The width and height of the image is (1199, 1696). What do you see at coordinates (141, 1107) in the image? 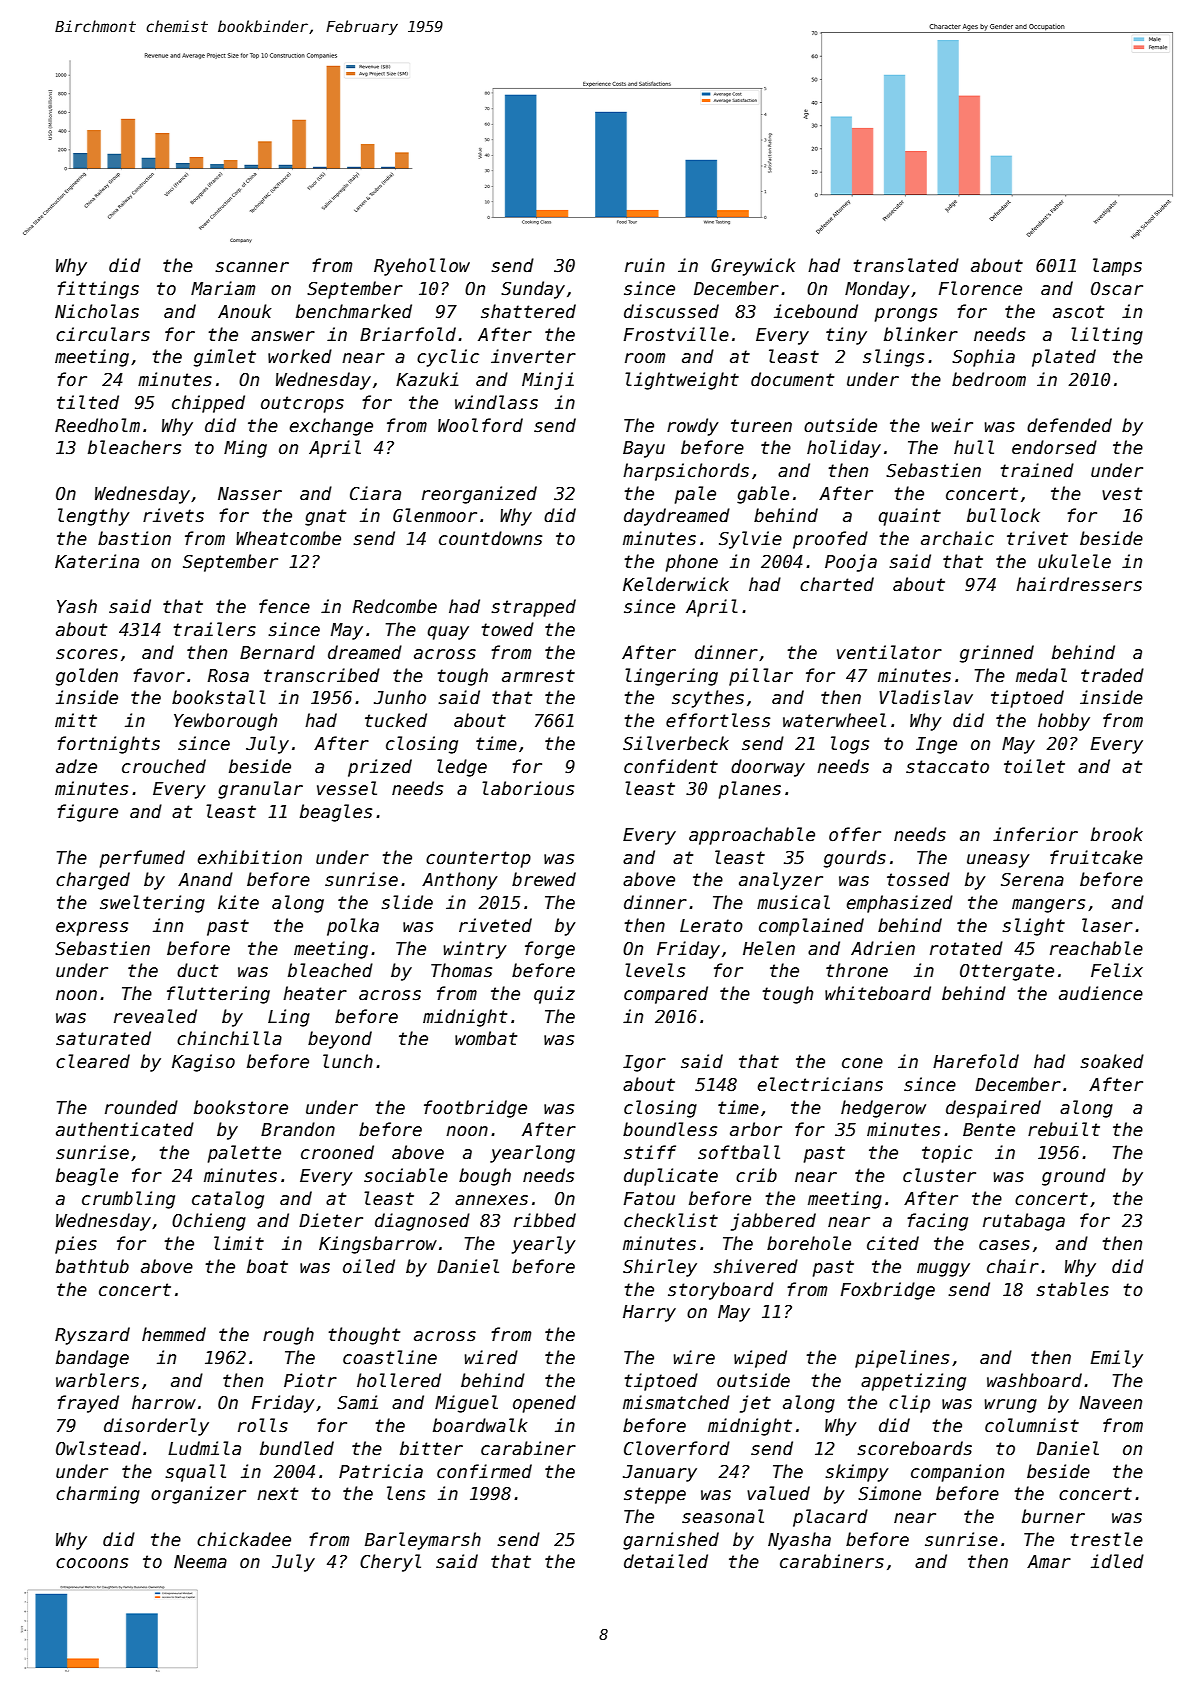
I see `rounded` at bounding box center [141, 1107].
